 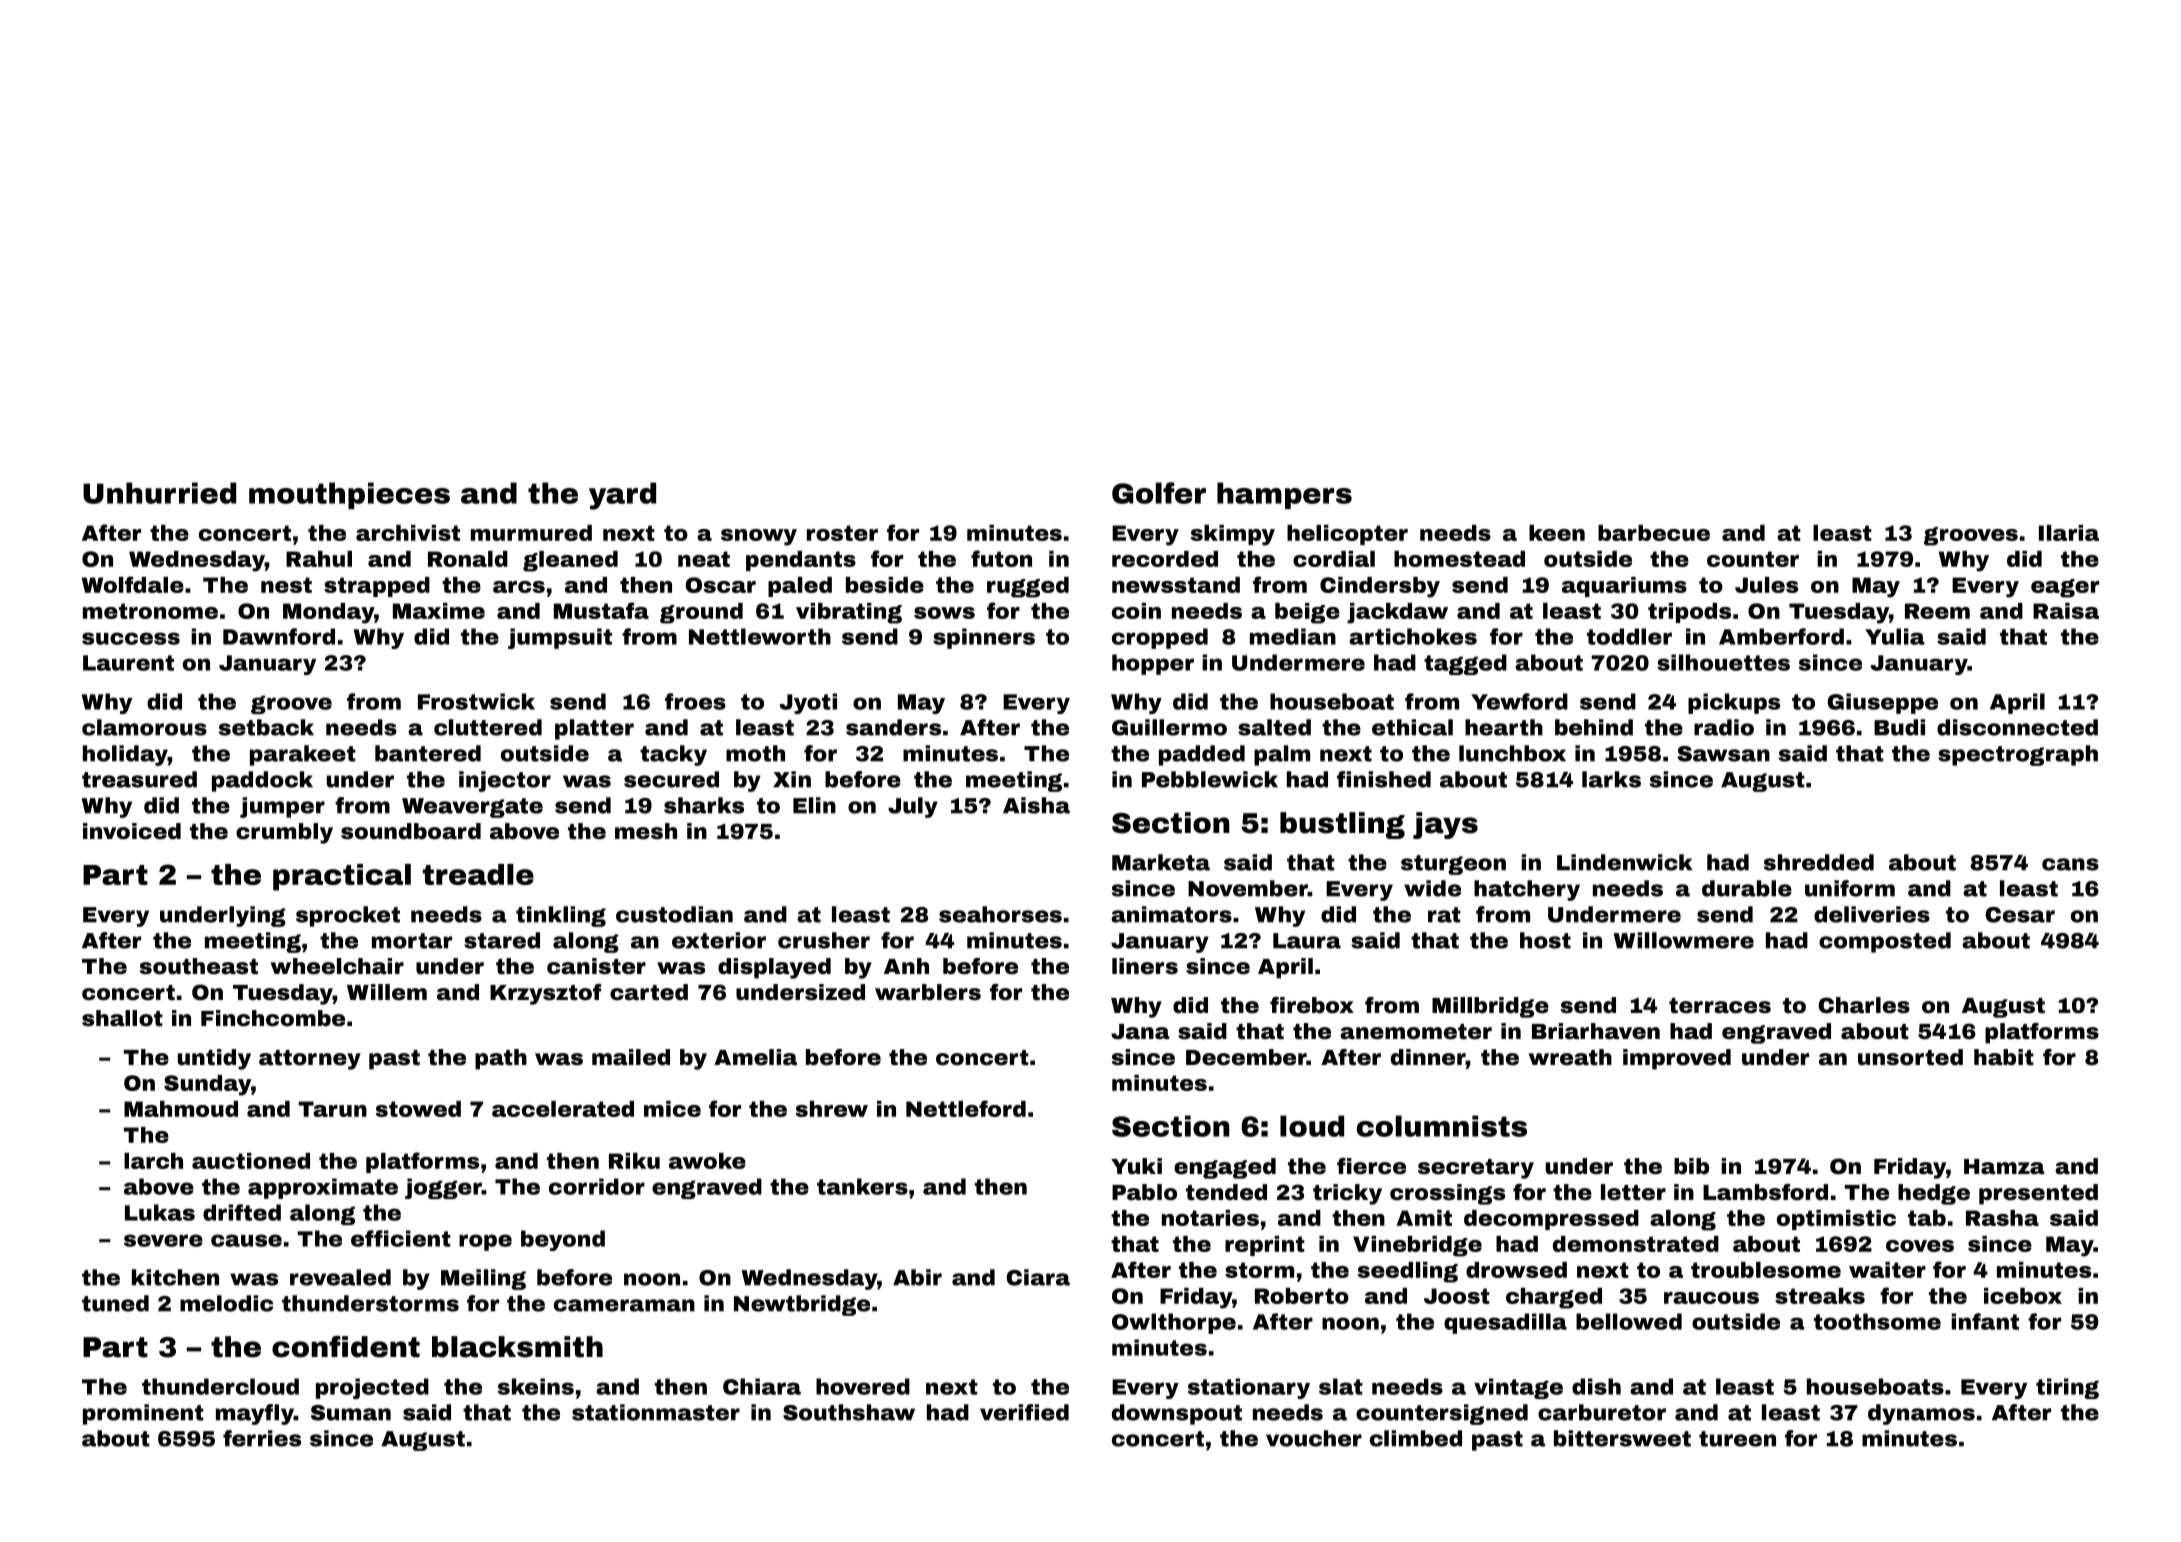 What do you see at coordinates (485, 1242) in the image?
I see `rope` at bounding box center [485, 1242].
